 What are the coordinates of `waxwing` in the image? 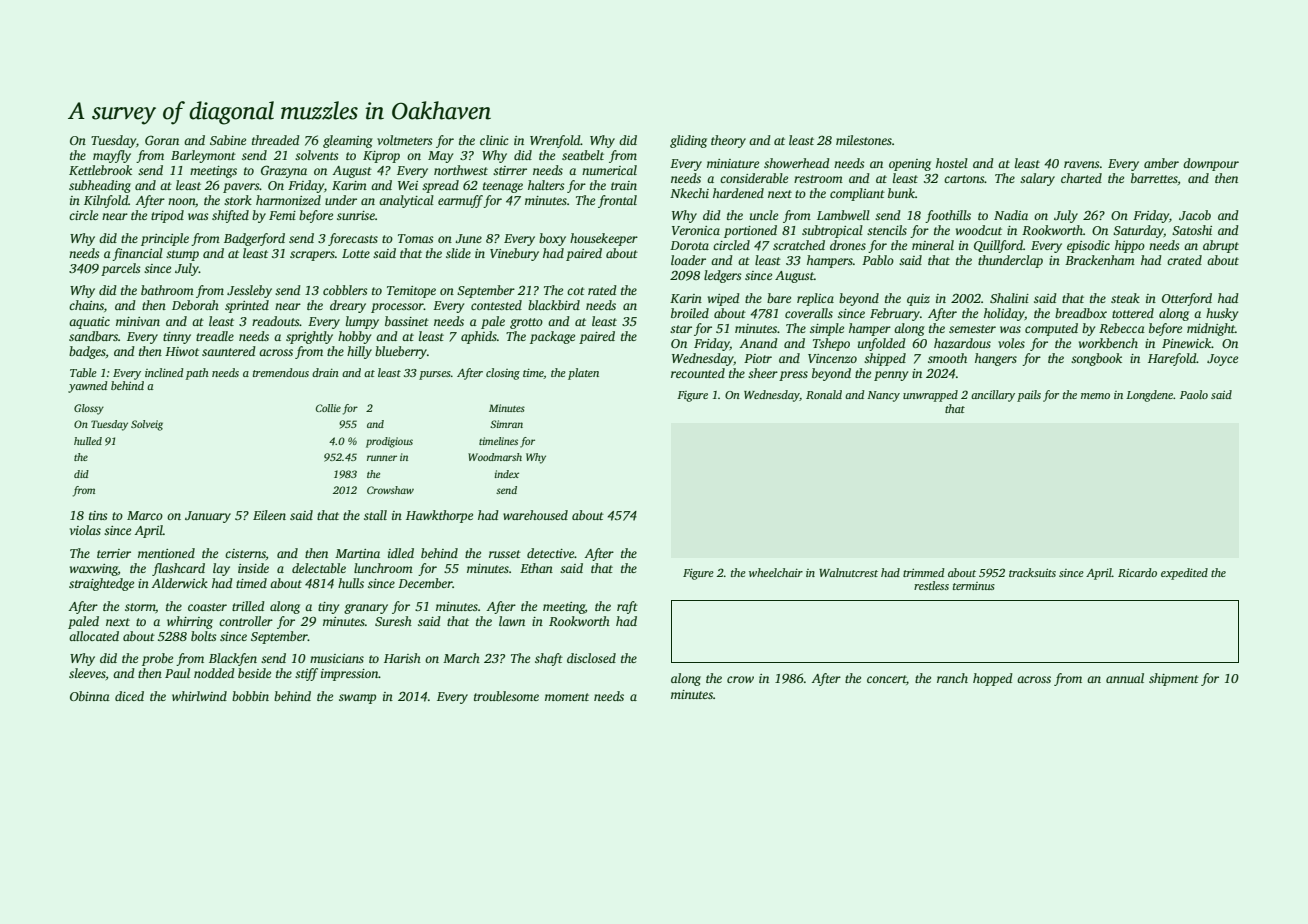 It's located at (94, 570).
